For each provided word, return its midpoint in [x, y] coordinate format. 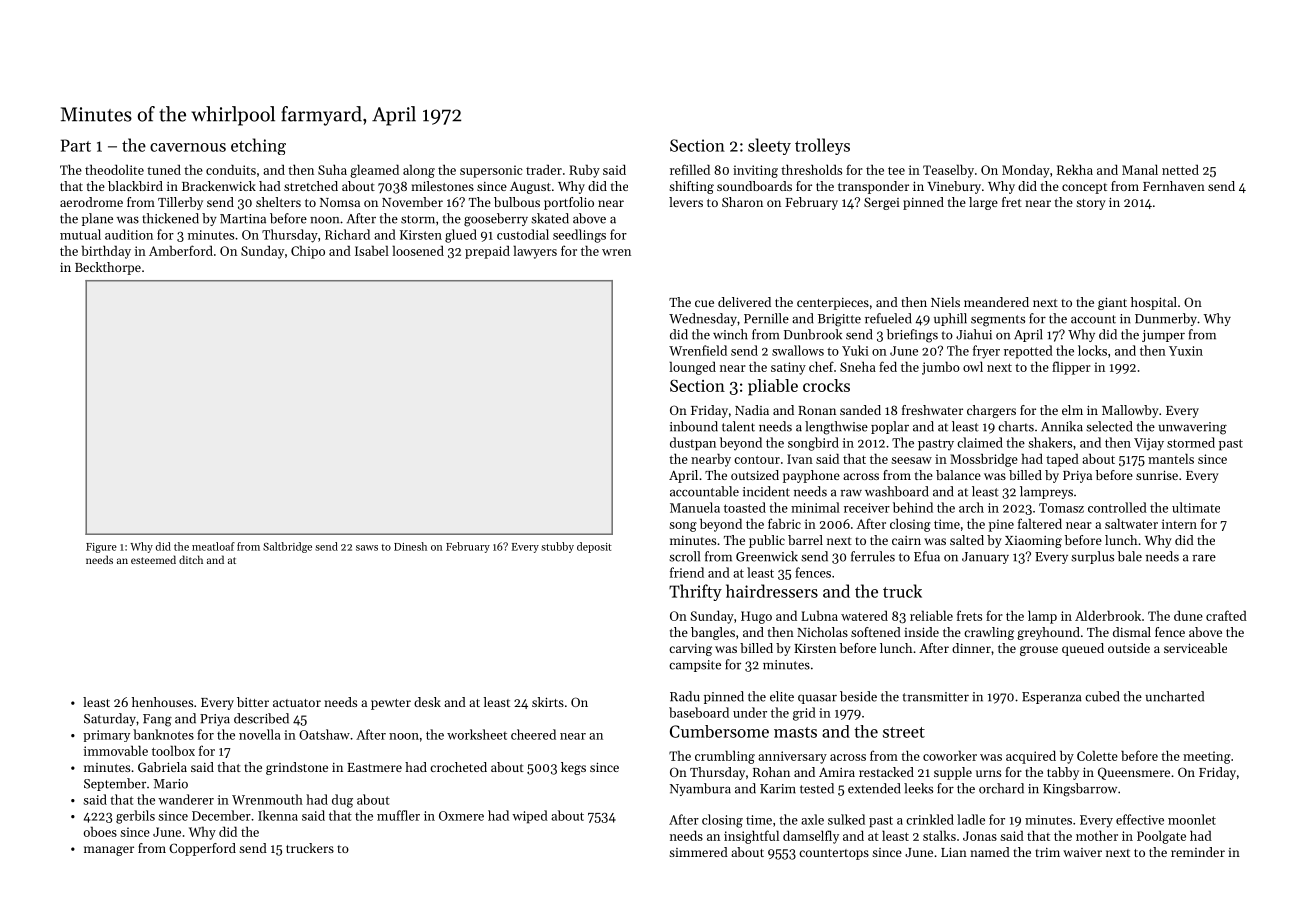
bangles [713, 633]
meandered [996, 302]
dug [342, 801]
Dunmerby [1166, 319]
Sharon [742, 202]
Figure [101, 548]
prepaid [487, 252]
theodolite [114, 169]
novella [260, 734]
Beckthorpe [108, 268]
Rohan [771, 772]
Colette [1097, 755]
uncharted [1174, 696]
